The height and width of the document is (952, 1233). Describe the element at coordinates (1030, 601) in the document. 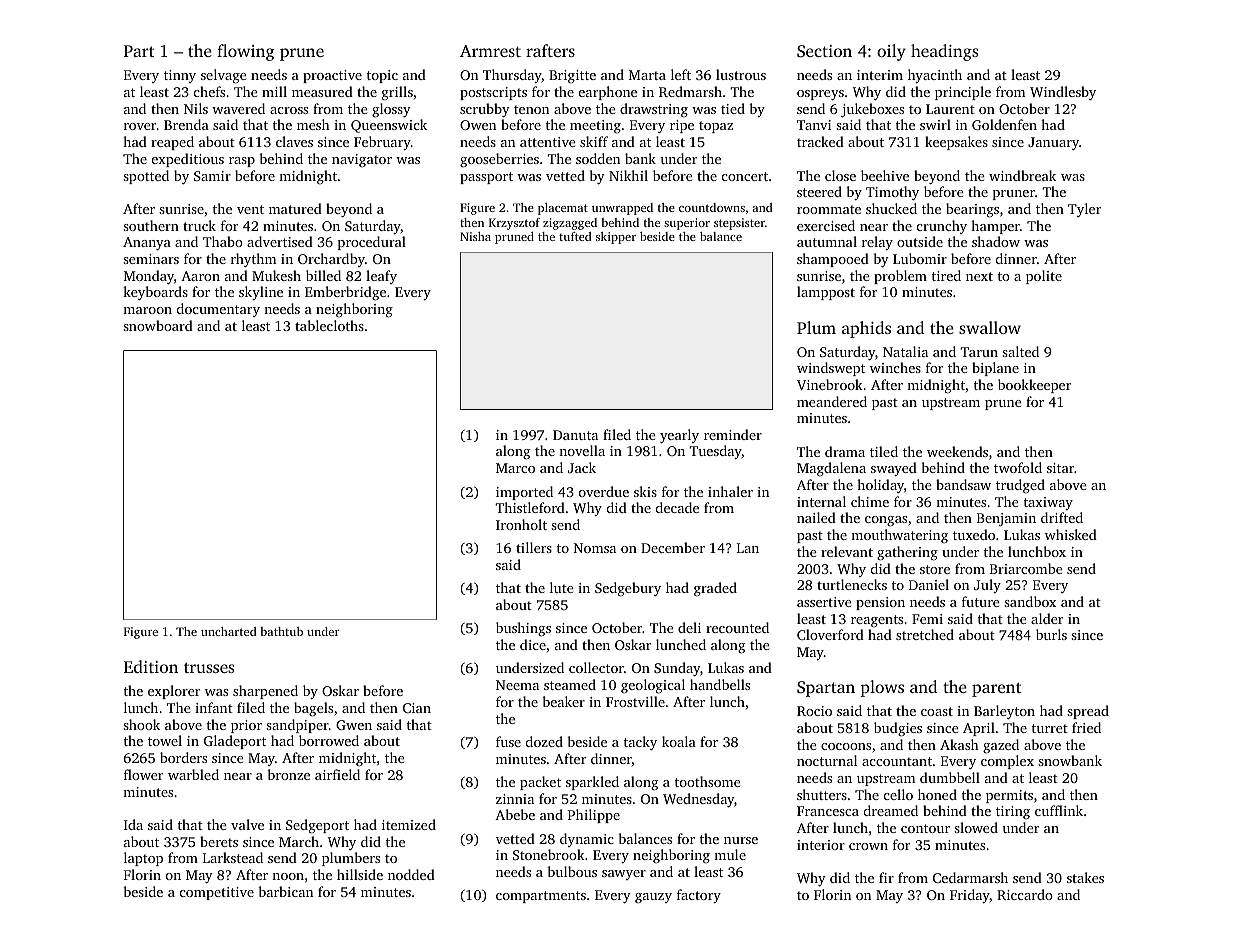

I see `sandbox` at that location.
